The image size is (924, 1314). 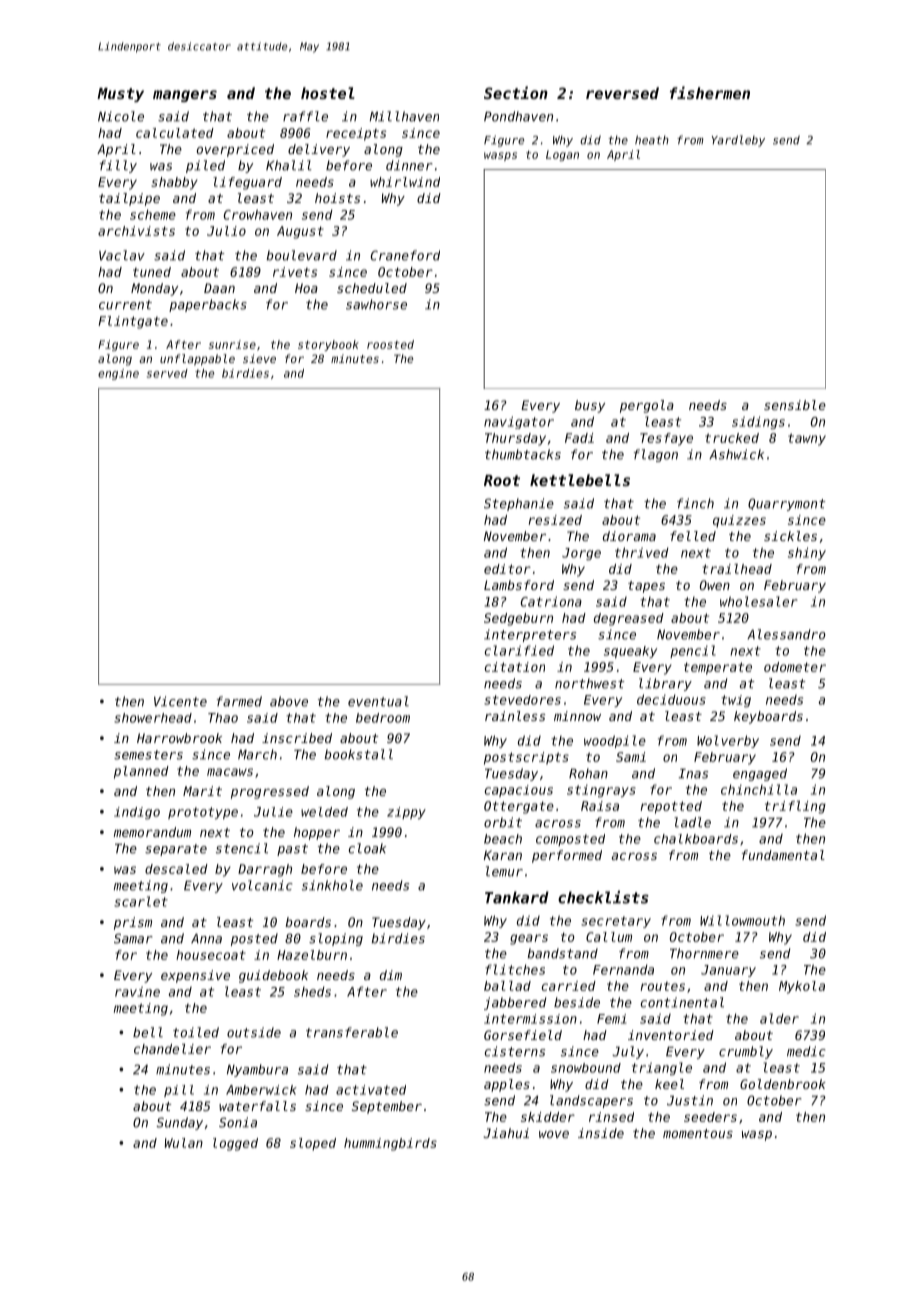 What do you see at coordinates (746, 1052) in the document?
I see `crumbly` at bounding box center [746, 1052].
